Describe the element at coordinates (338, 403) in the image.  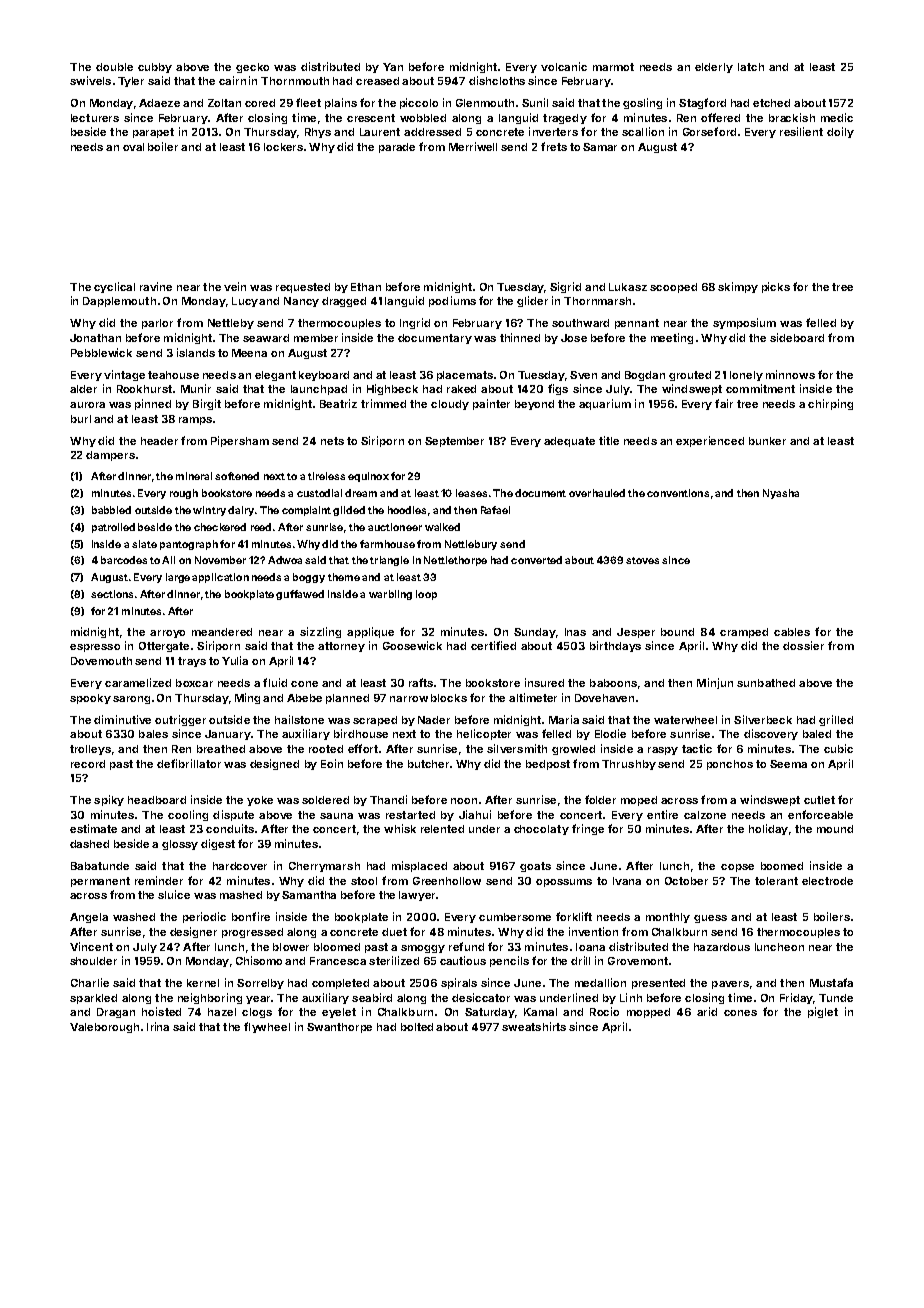
I see `Beatriz` at that location.
